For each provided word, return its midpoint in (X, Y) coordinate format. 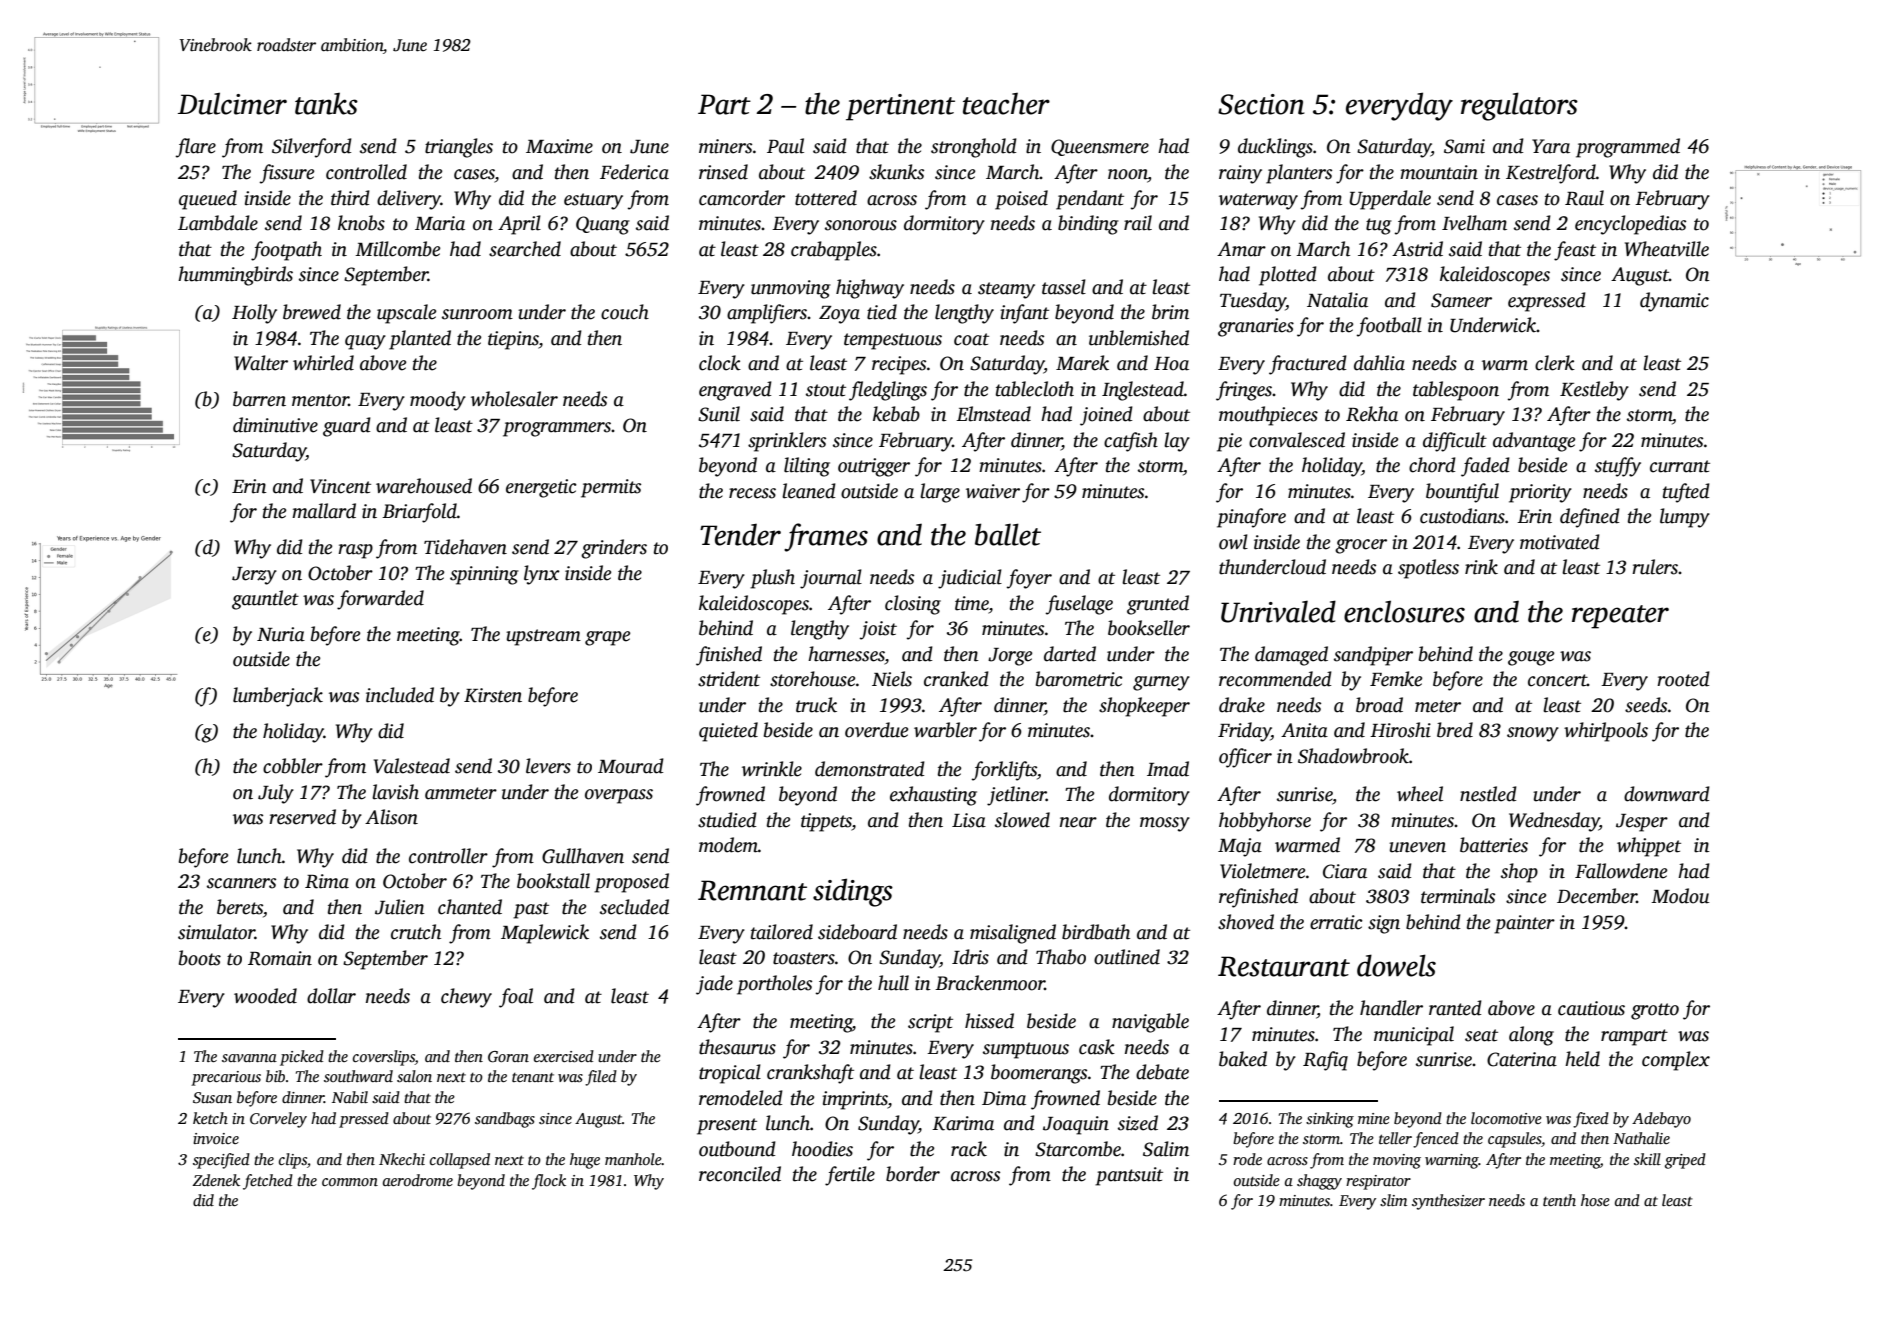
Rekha (1372, 414)
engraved (735, 391)
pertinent (900, 107)
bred (1455, 730)
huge (585, 1161)
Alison (391, 817)
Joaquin (1076, 1125)
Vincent (340, 486)
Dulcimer (232, 103)
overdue (876, 730)
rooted (1683, 679)
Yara (1551, 146)
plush (772, 579)
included (400, 695)
